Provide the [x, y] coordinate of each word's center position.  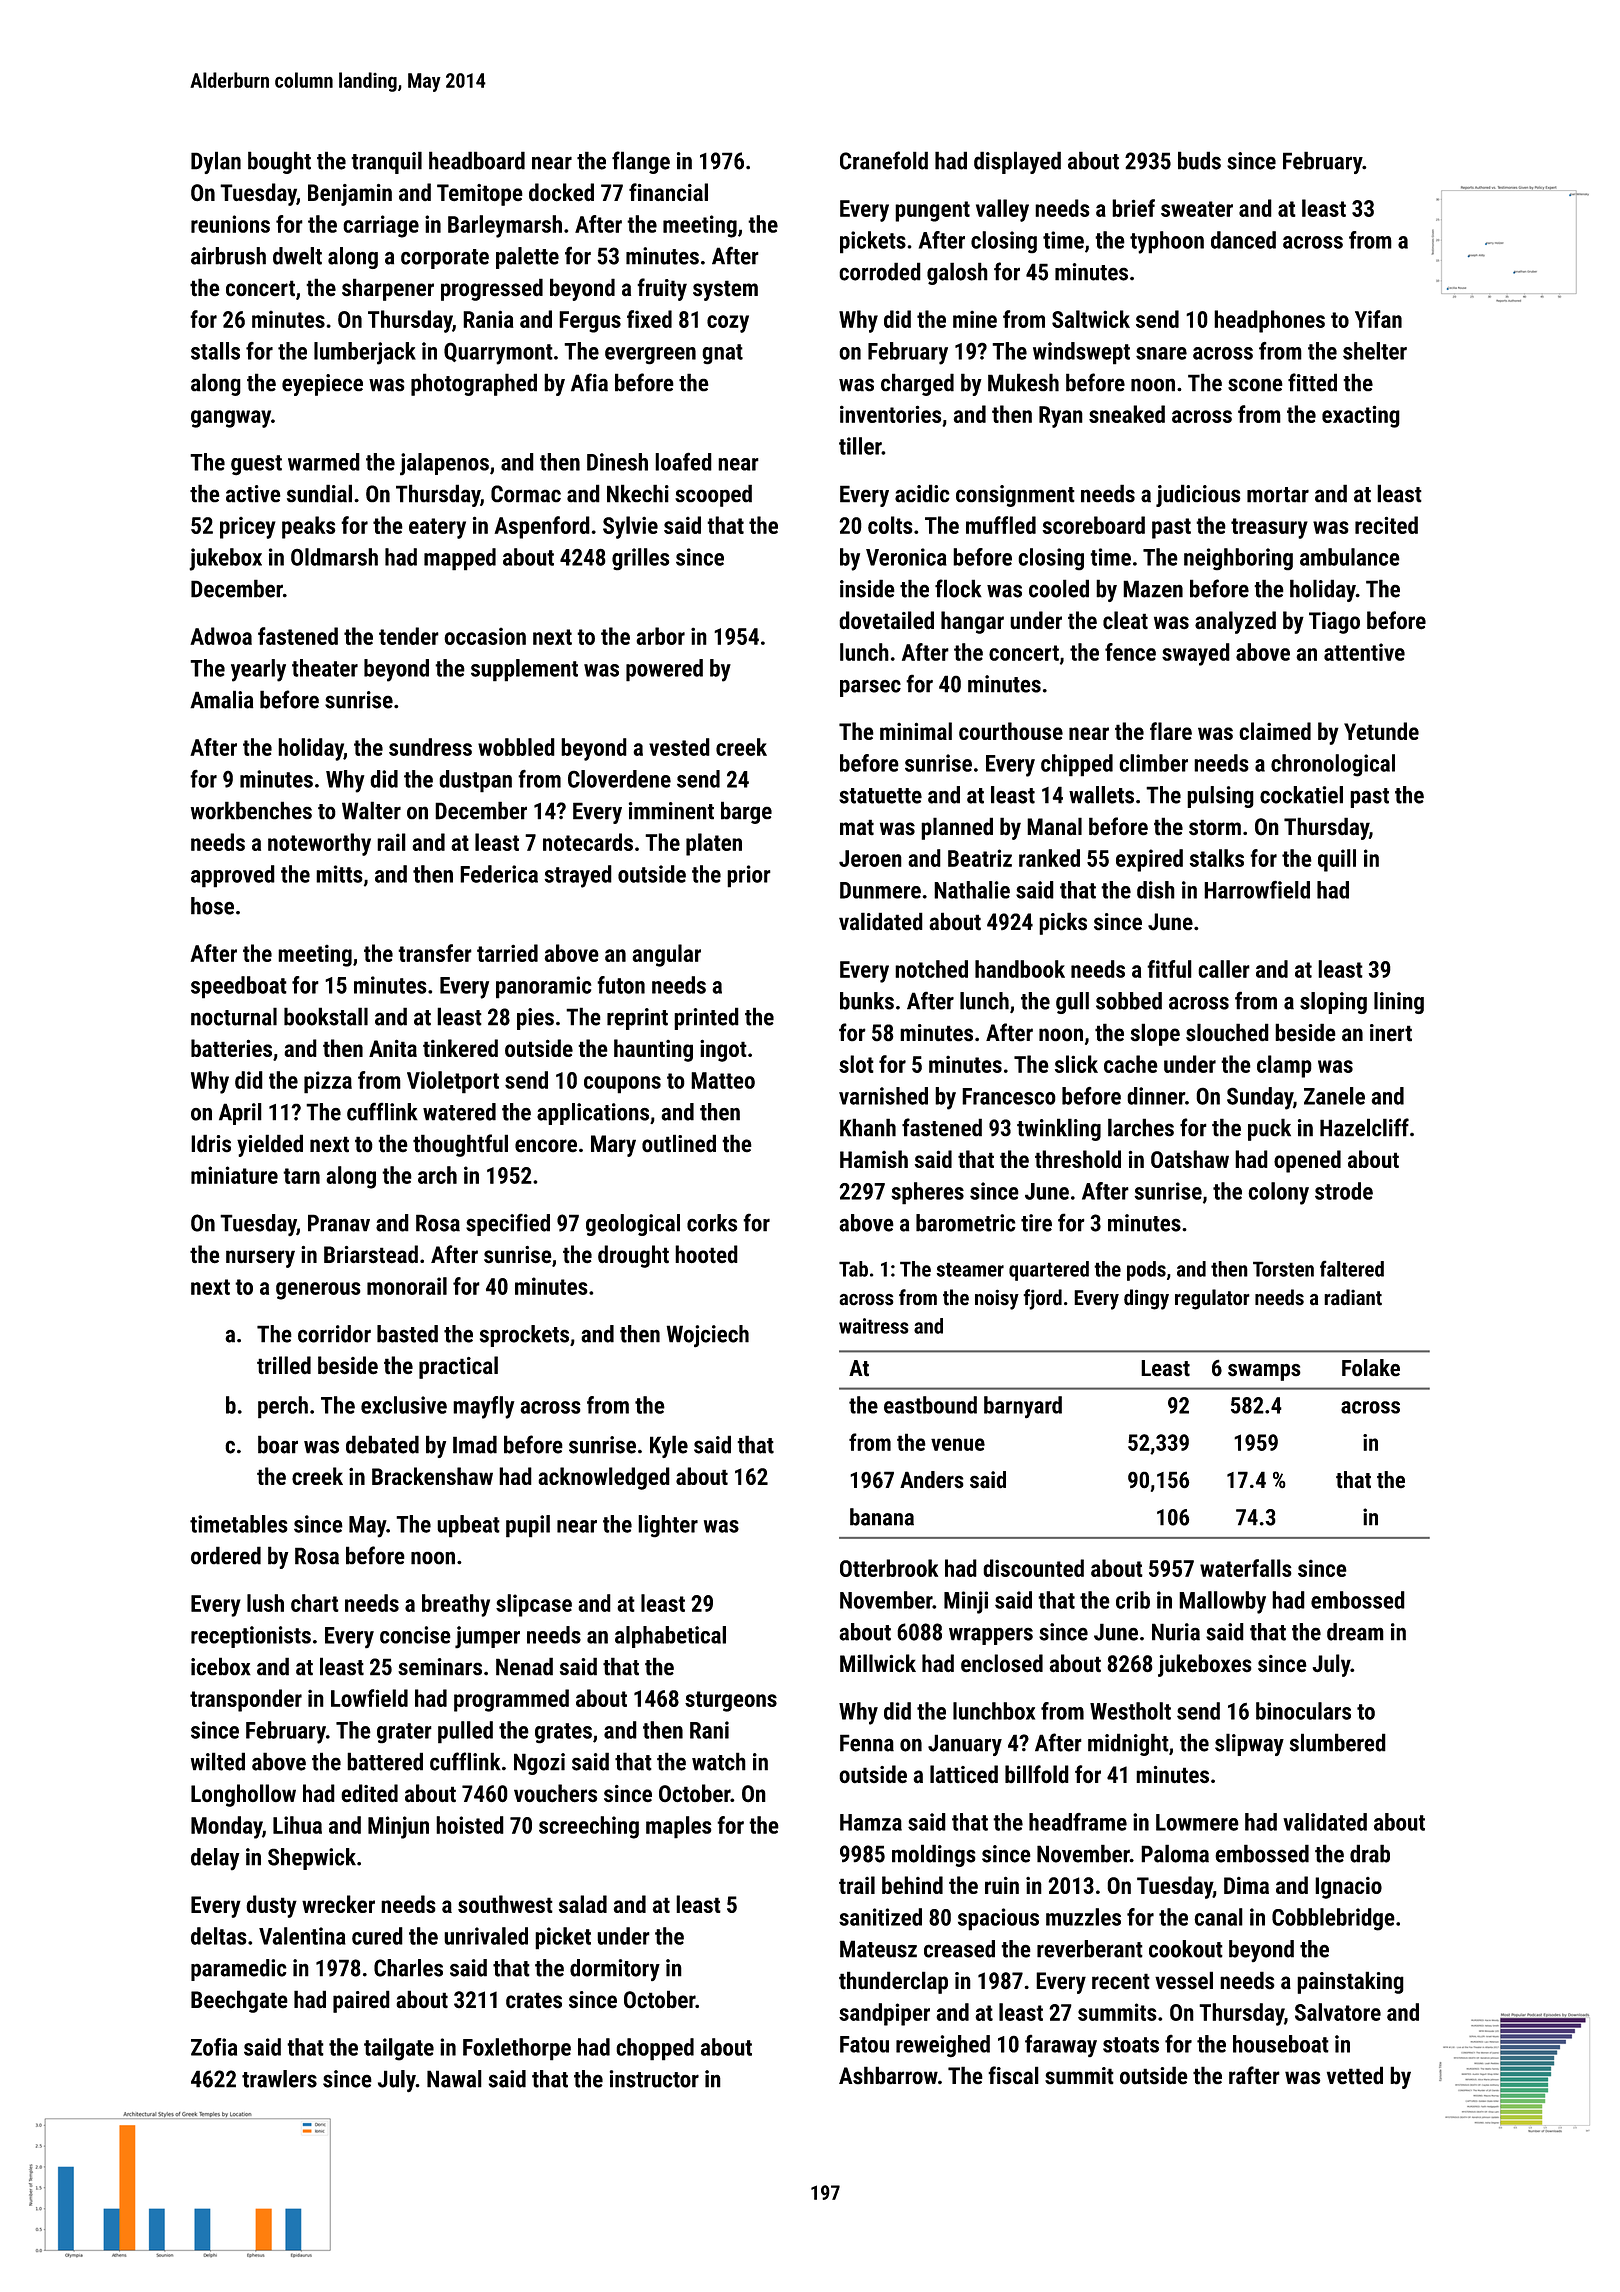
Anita [393, 1048]
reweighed [943, 2046]
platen [714, 844]
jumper [487, 1637]
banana [882, 1517]
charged [917, 384]
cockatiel [1301, 795]
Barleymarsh [505, 226]
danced [1243, 240]
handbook [1020, 969]
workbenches [251, 810]
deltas [219, 1936]
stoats [1131, 2045]
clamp [1284, 1066]
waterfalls [1246, 1568]
